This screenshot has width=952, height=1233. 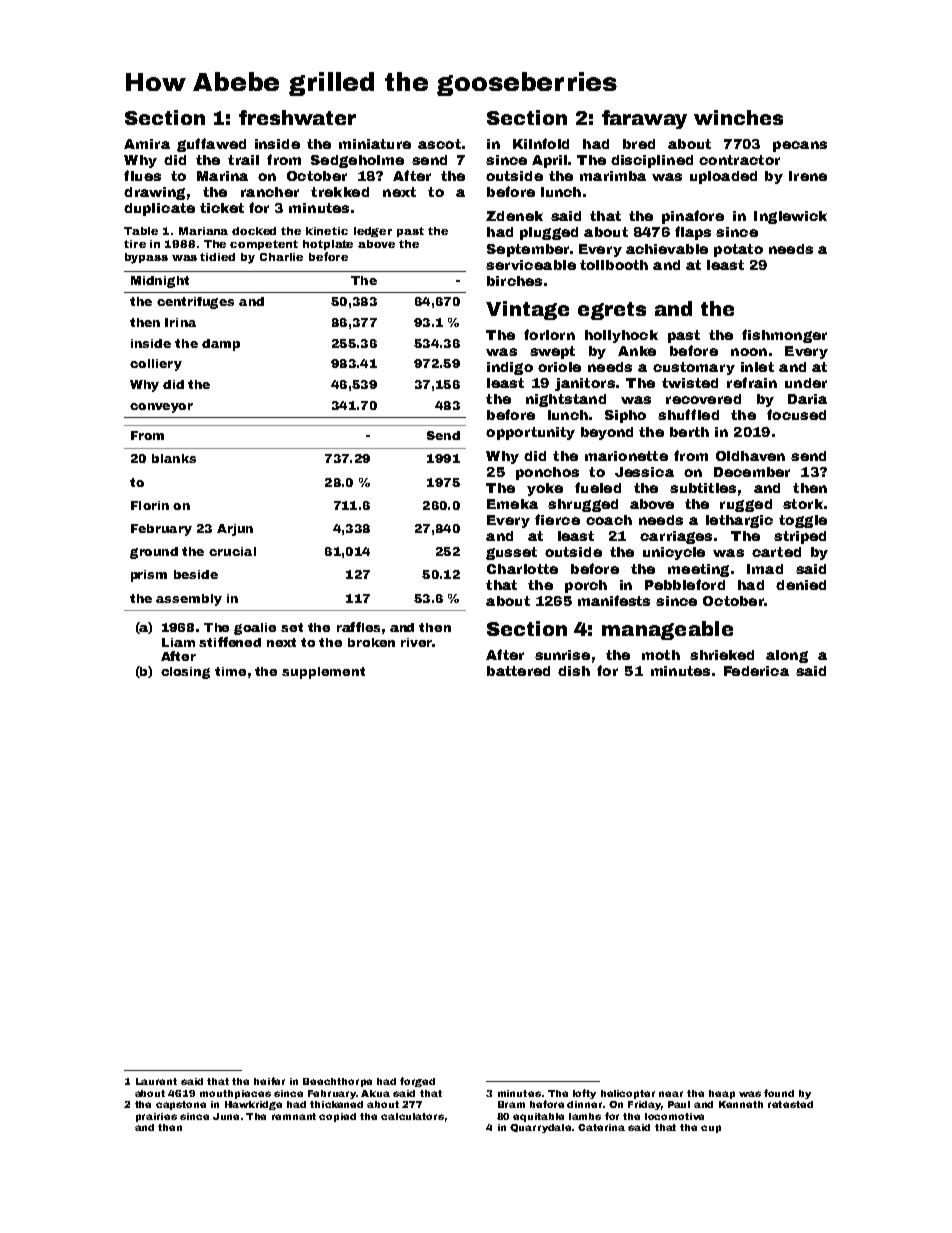 What do you see at coordinates (518, 671) in the screenshot?
I see `battered` at bounding box center [518, 671].
